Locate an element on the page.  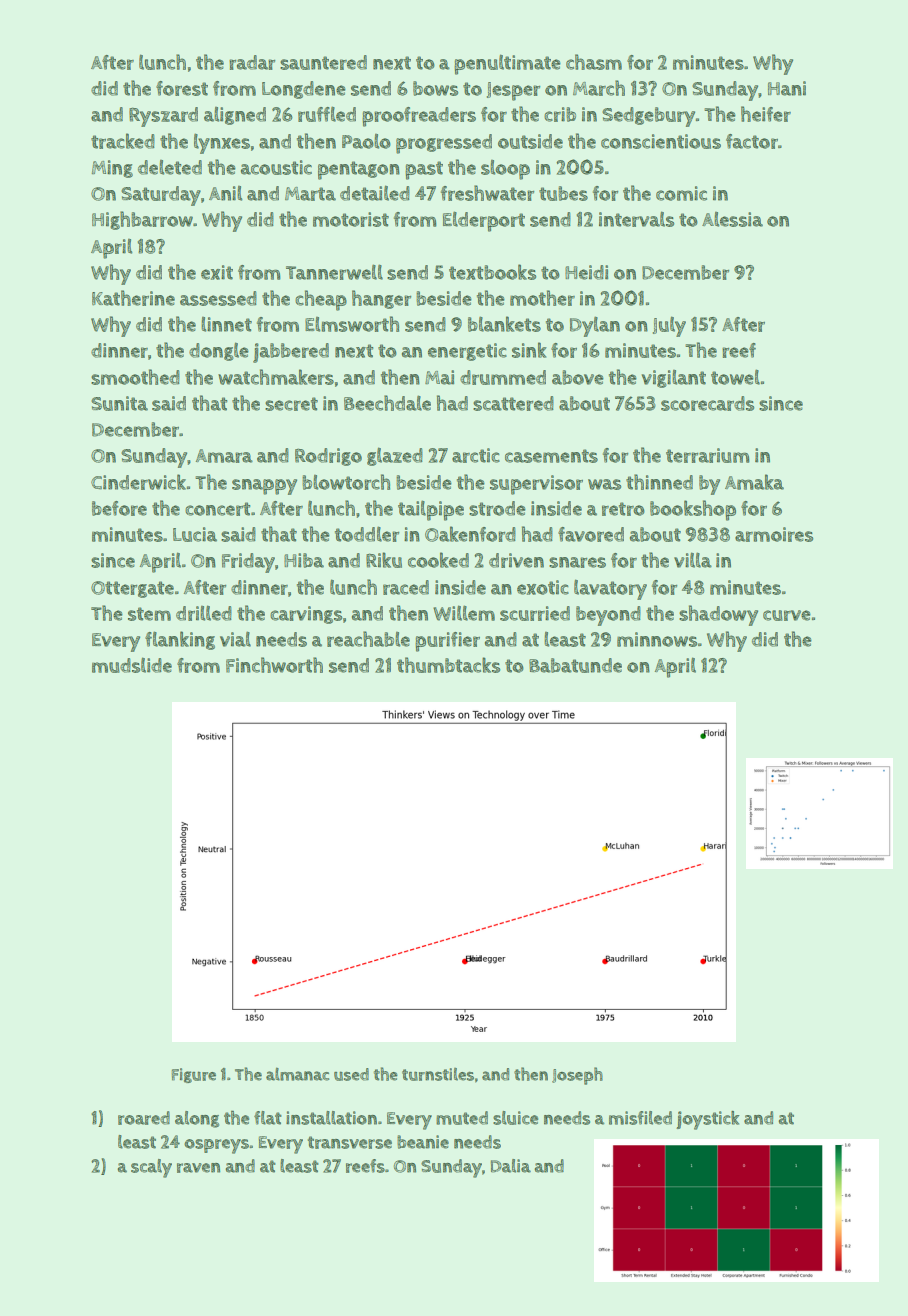
joystick is located at coordinates (708, 1120).
